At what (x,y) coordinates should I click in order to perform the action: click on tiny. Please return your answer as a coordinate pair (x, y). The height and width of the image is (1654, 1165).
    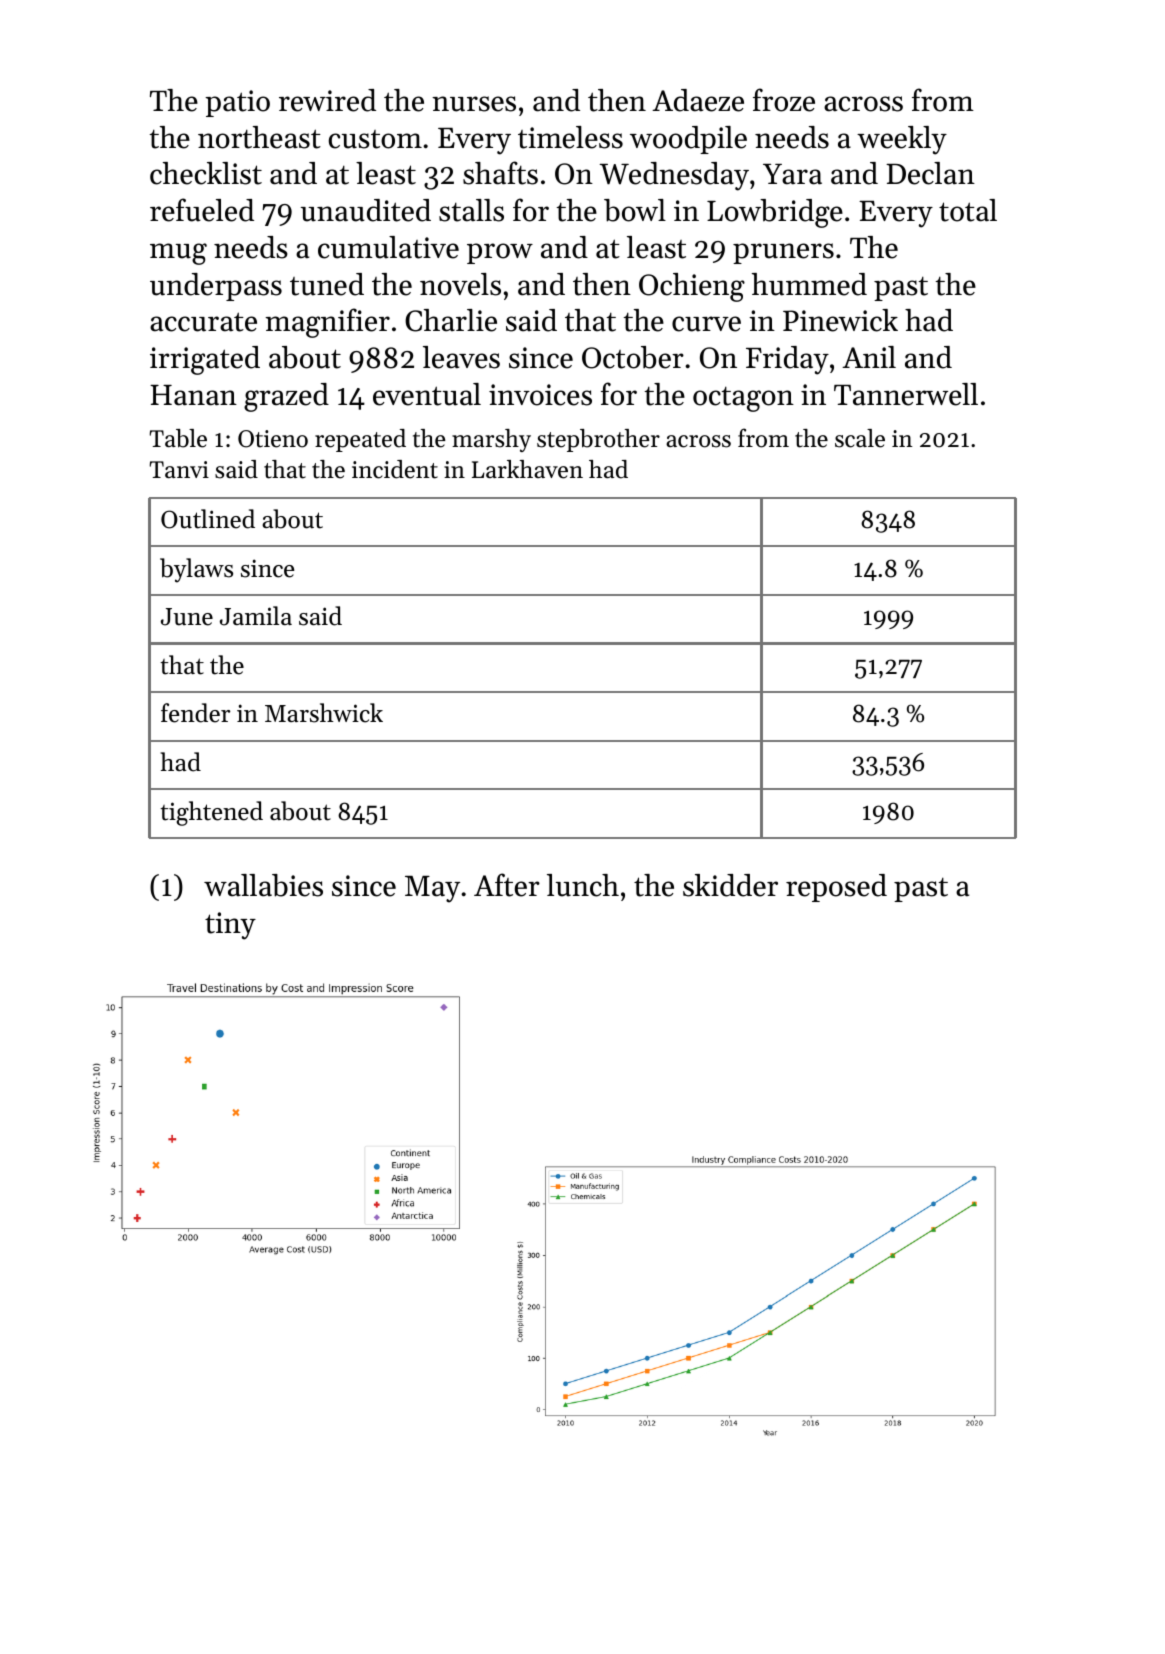
    Looking at the image, I should click on (230, 926).
